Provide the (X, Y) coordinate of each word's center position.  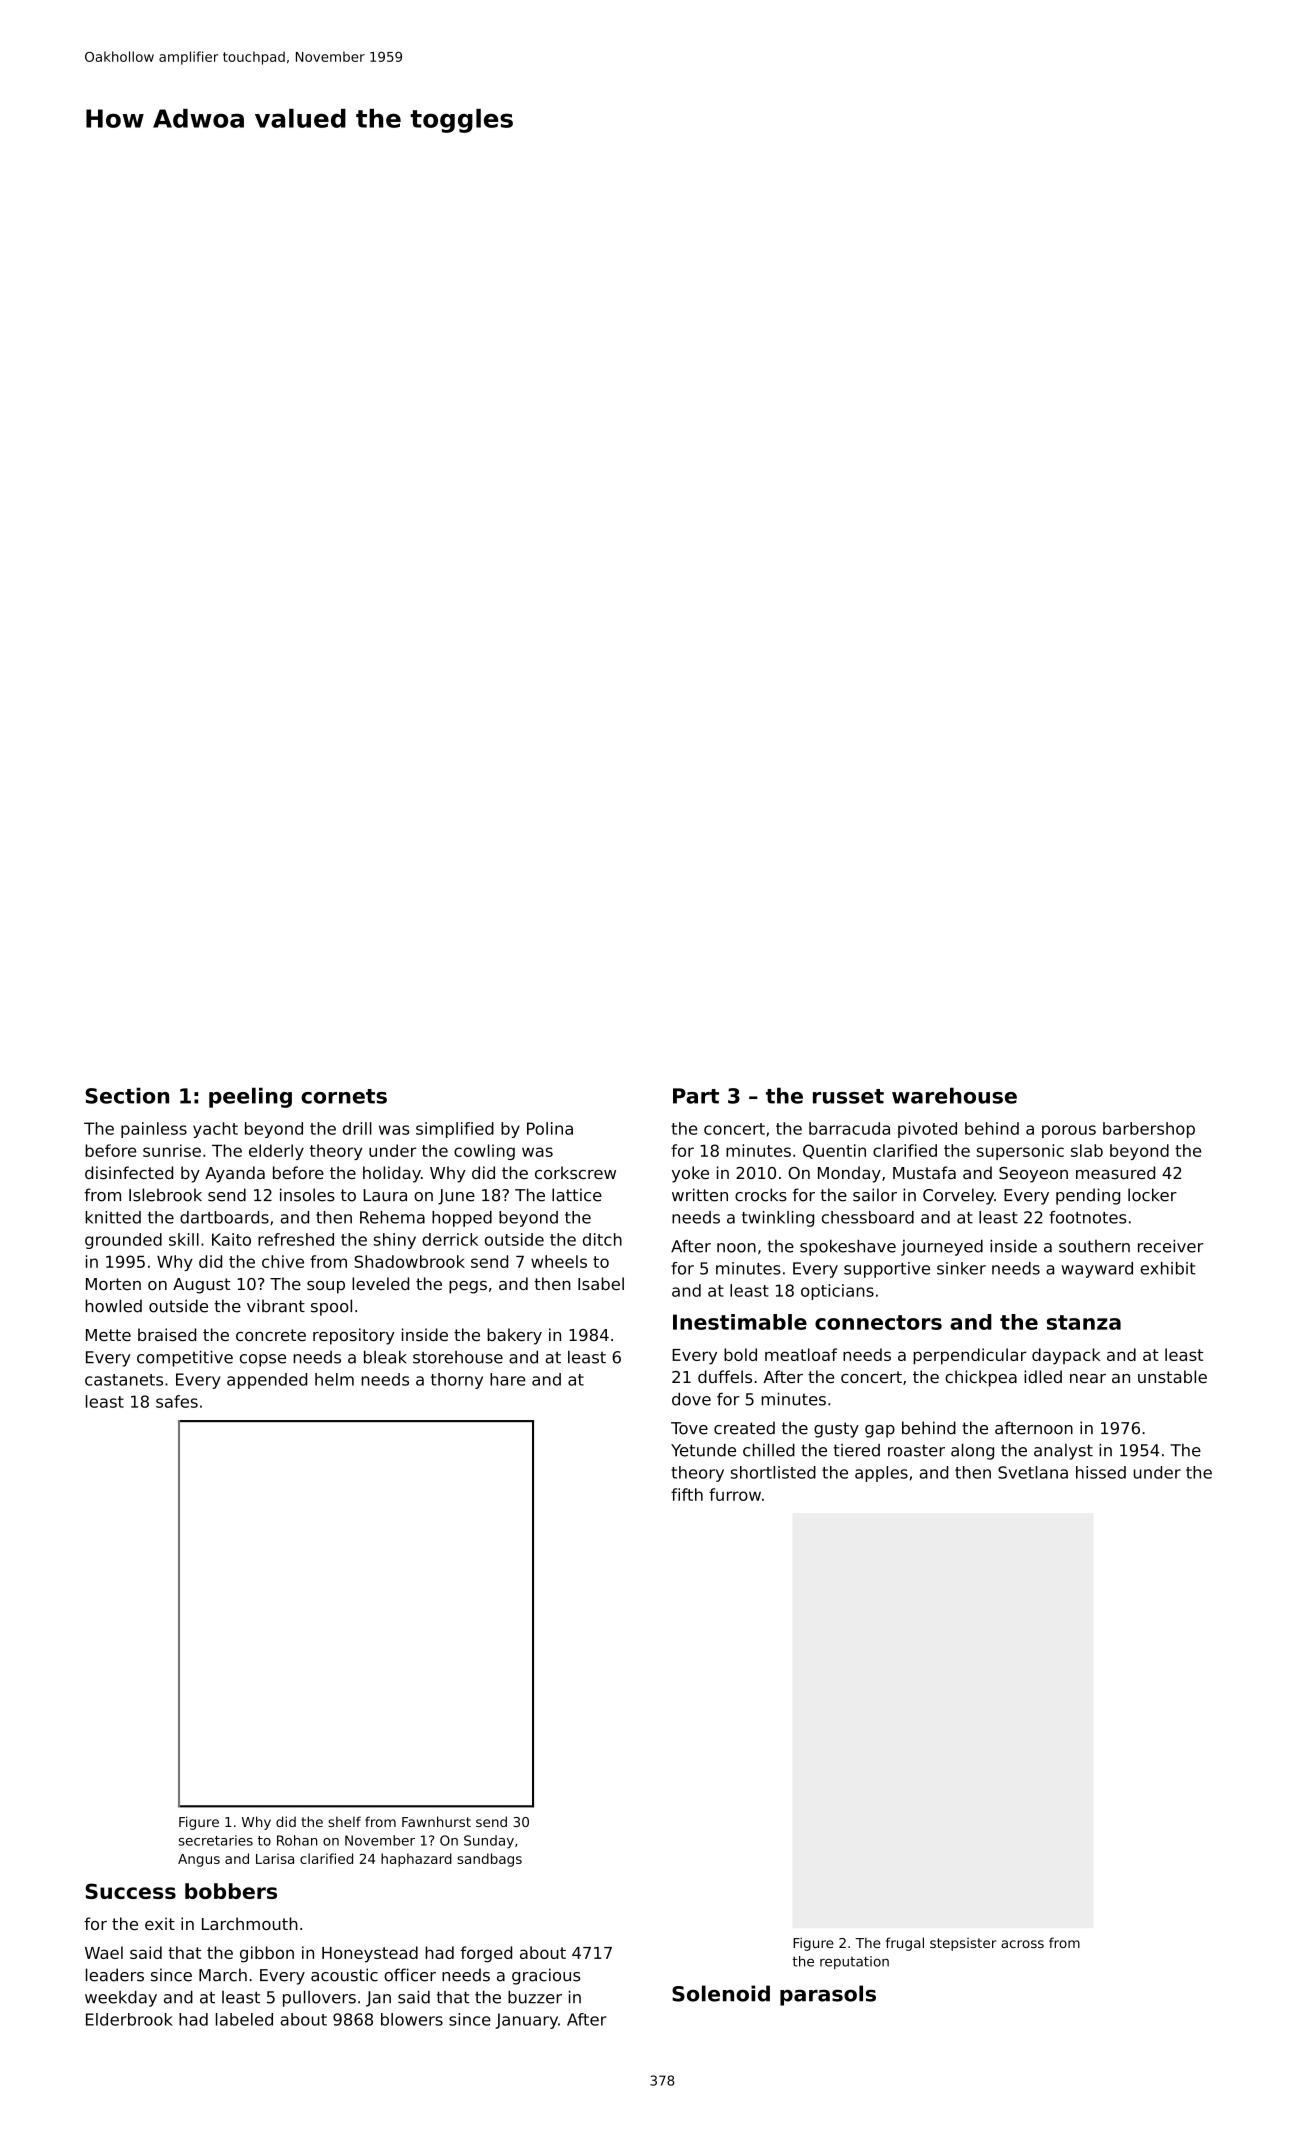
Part (696, 1096)
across (1022, 1944)
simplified (455, 1130)
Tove (689, 1428)
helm (334, 1379)
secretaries (215, 1840)
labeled (244, 2019)
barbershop (1149, 1130)
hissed (1101, 1472)
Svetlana (1033, 1472)
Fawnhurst (436, 1821)
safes (177, 1401)
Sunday (489, 1842)
